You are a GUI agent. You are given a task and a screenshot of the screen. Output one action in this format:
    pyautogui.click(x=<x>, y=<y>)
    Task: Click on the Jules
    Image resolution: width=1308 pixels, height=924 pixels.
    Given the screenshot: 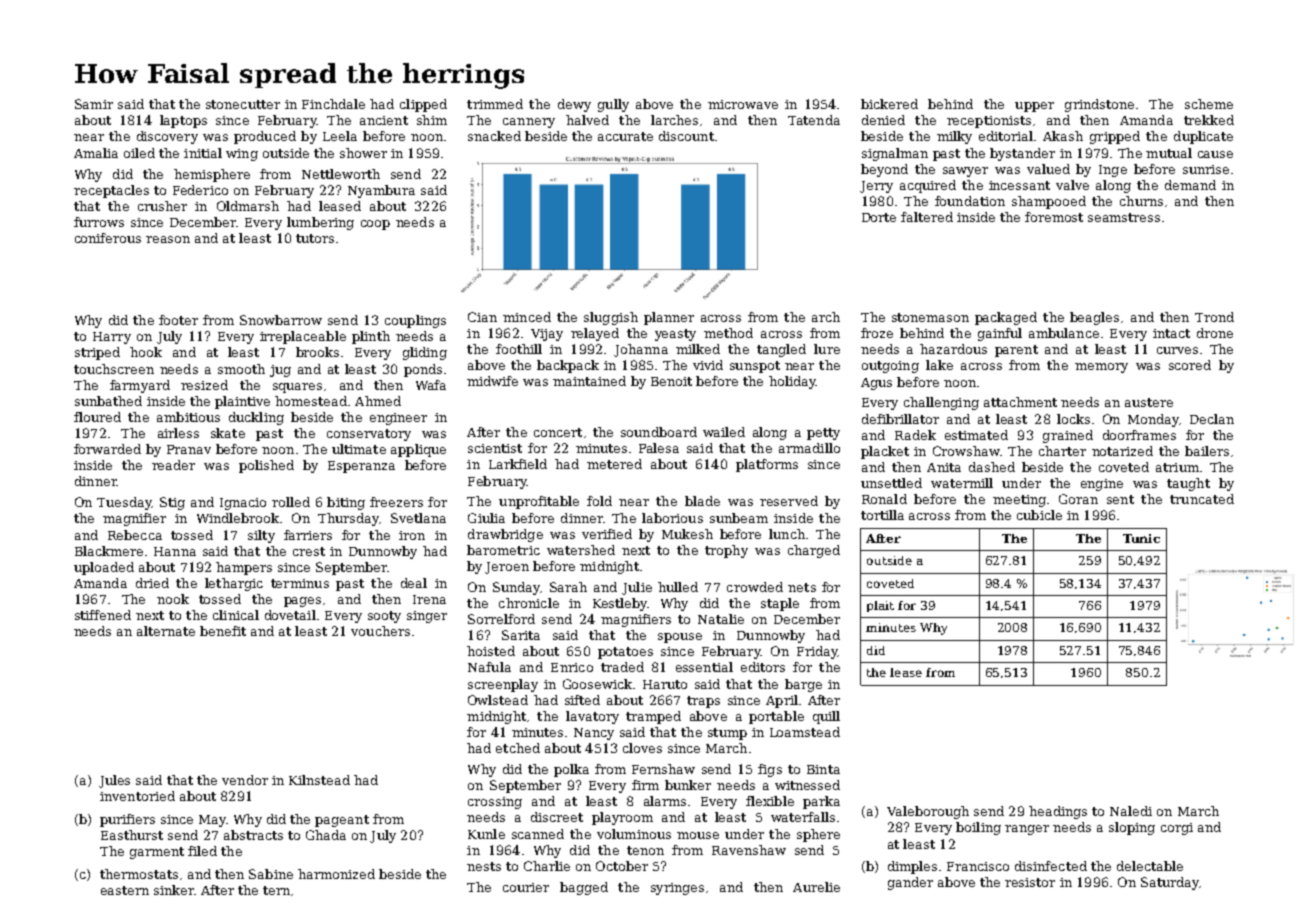 What is the action you would take?
    pyautogui.click(x=114, y=781)
